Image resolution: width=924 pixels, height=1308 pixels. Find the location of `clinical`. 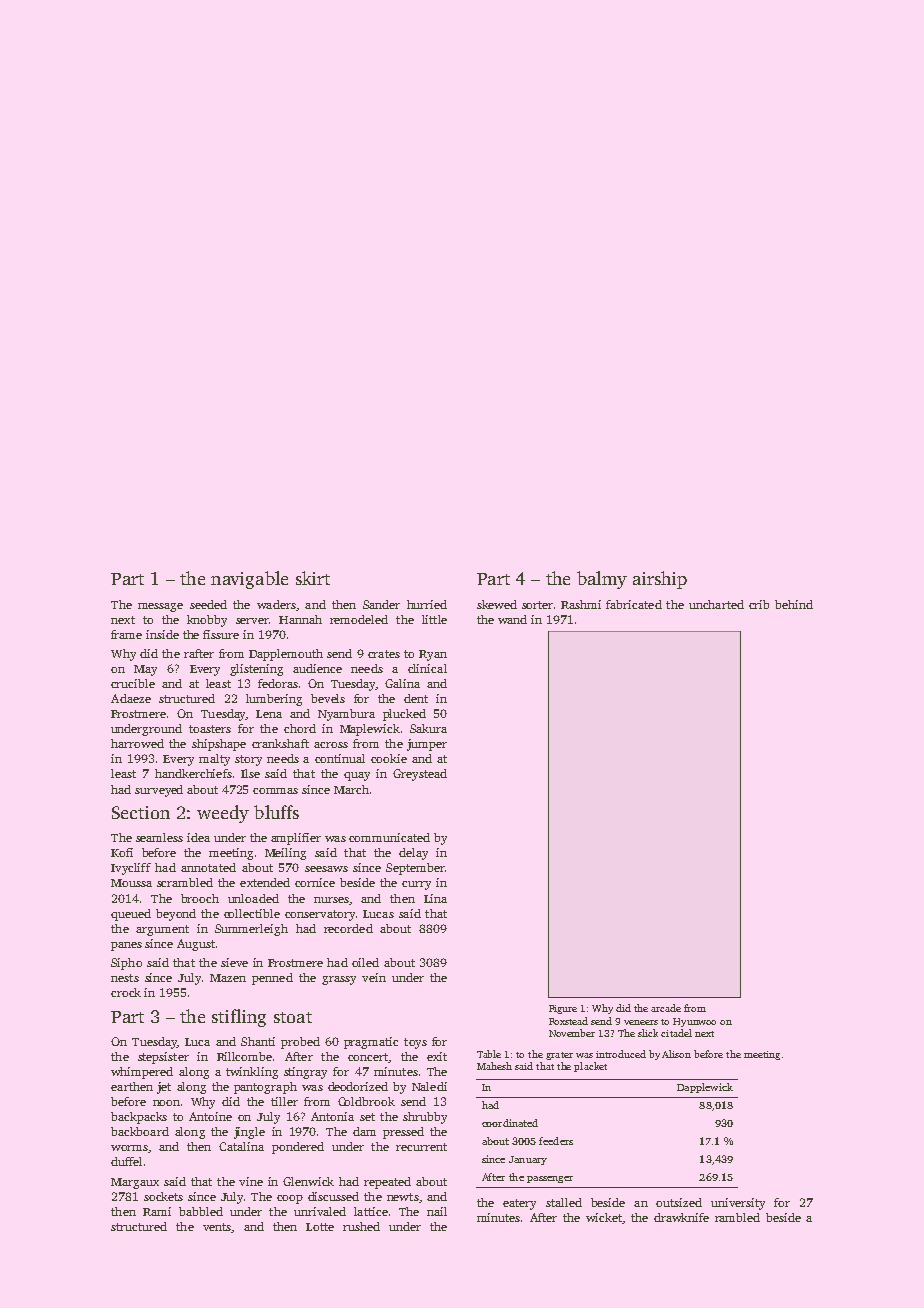

clinical is located at coordinates (427, 668).
